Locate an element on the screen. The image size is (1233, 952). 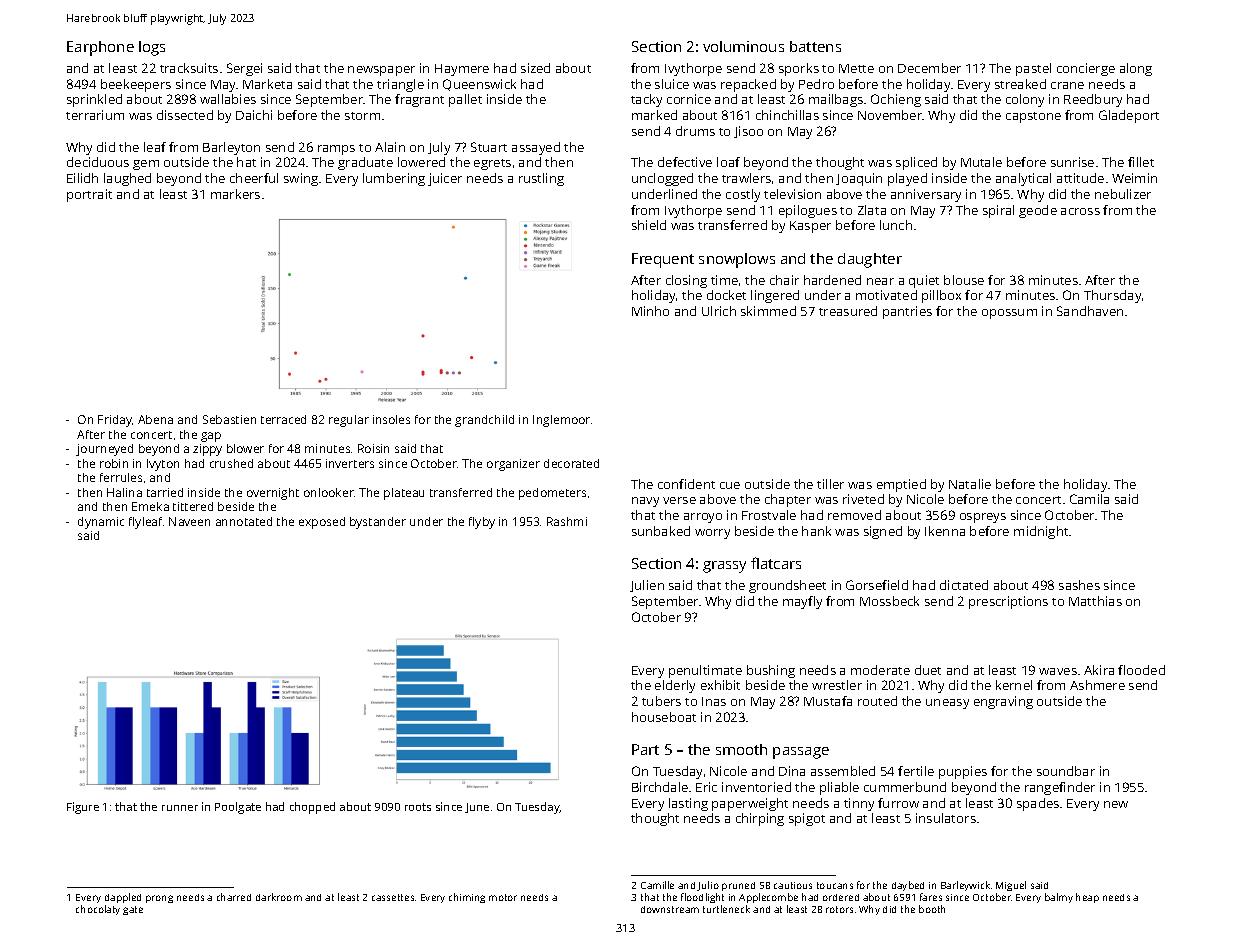
rotors is located at coordinates (839, 909).
